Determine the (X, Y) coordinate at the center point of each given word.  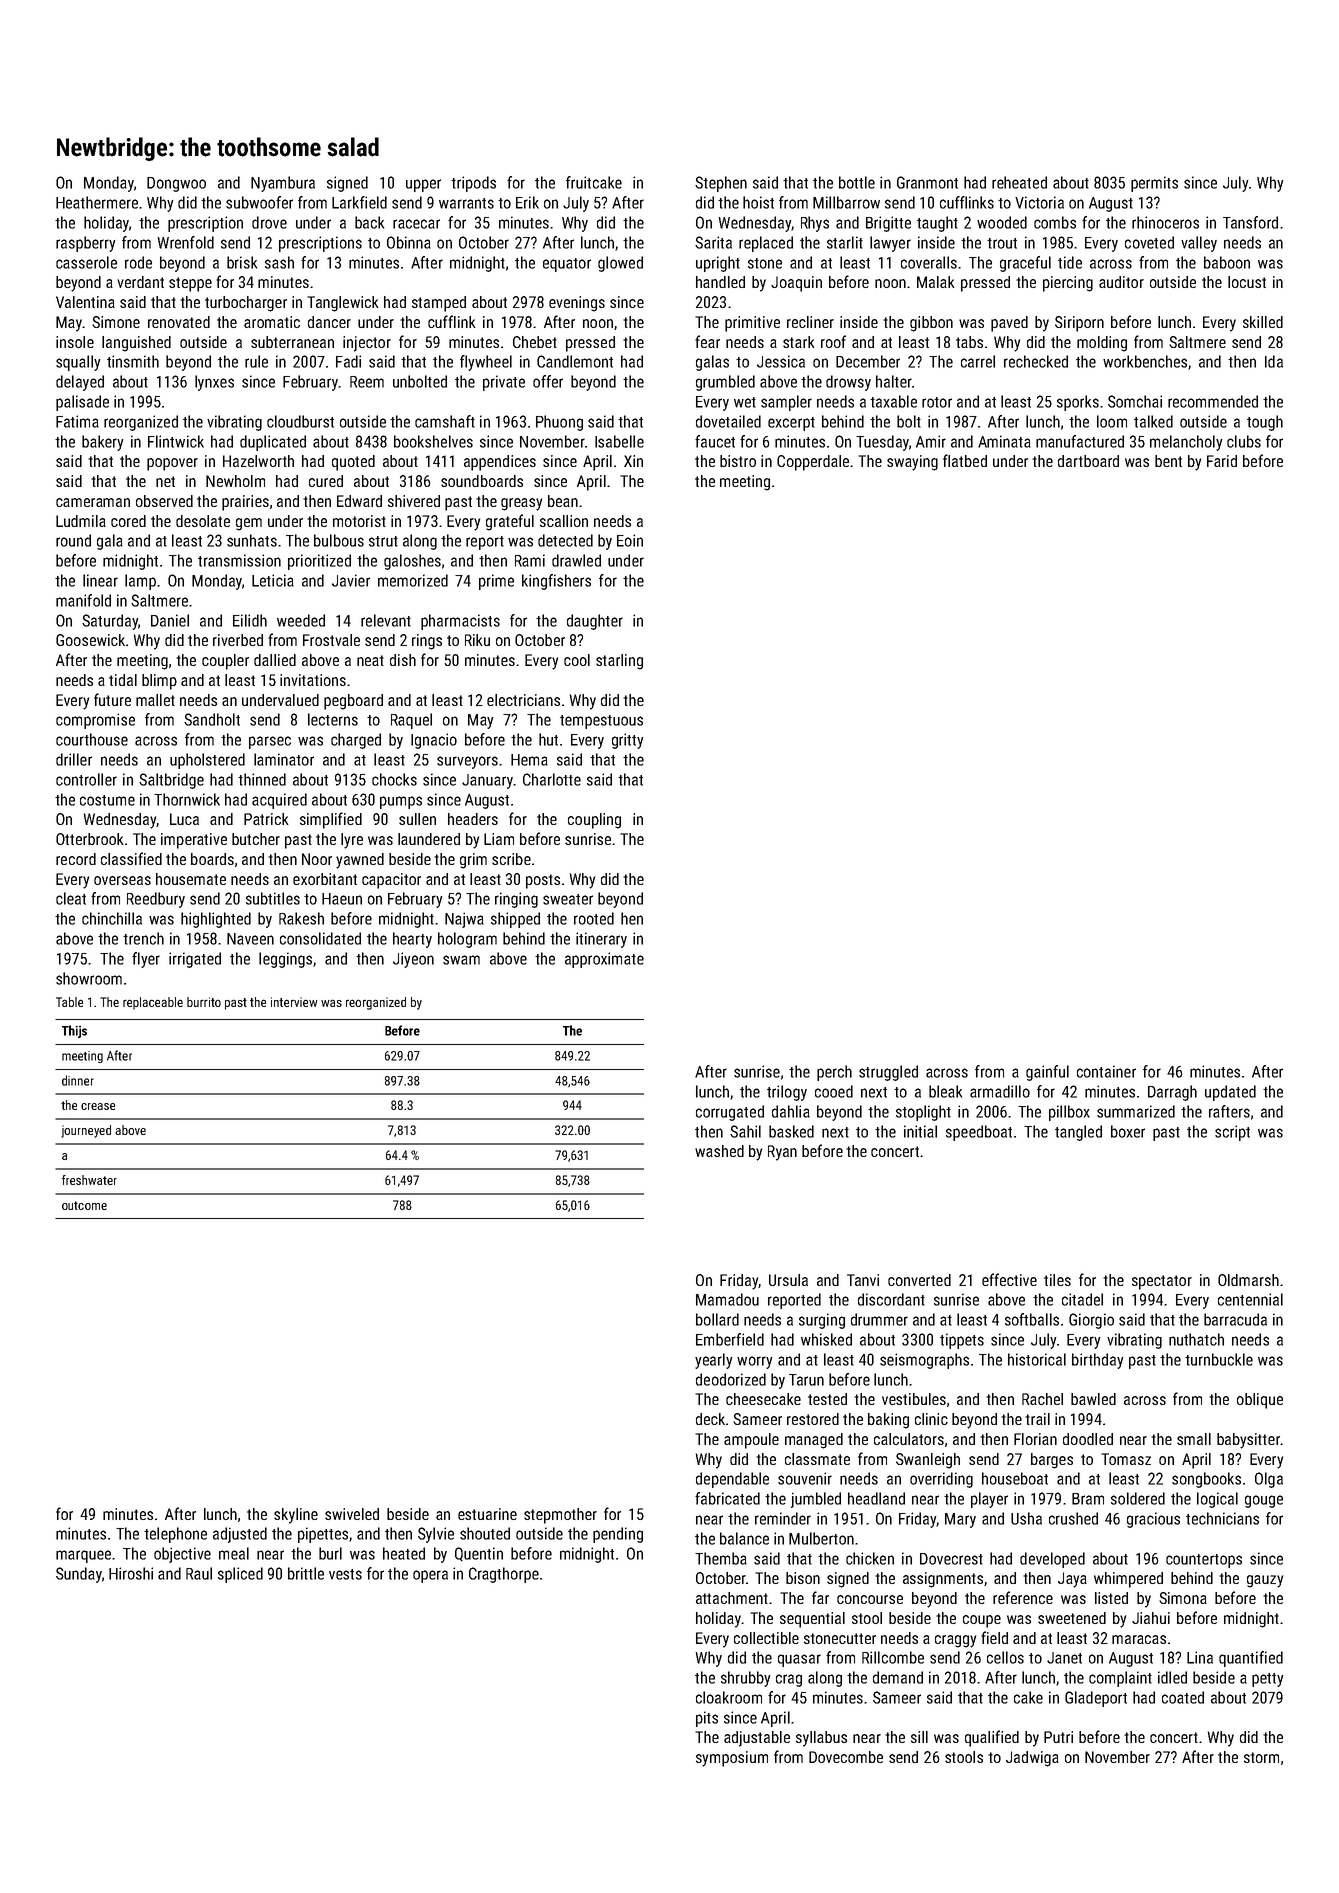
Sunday (79, 1575)
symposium (732, 1759)
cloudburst (300, 421)
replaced (766, 244)
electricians (523, 700)
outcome (84, 1205)
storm (1261, 1757)
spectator (1162, 1282)
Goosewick (90, 640)
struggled (888, 1073)
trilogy (787, 1093)
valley (1199, 244)
